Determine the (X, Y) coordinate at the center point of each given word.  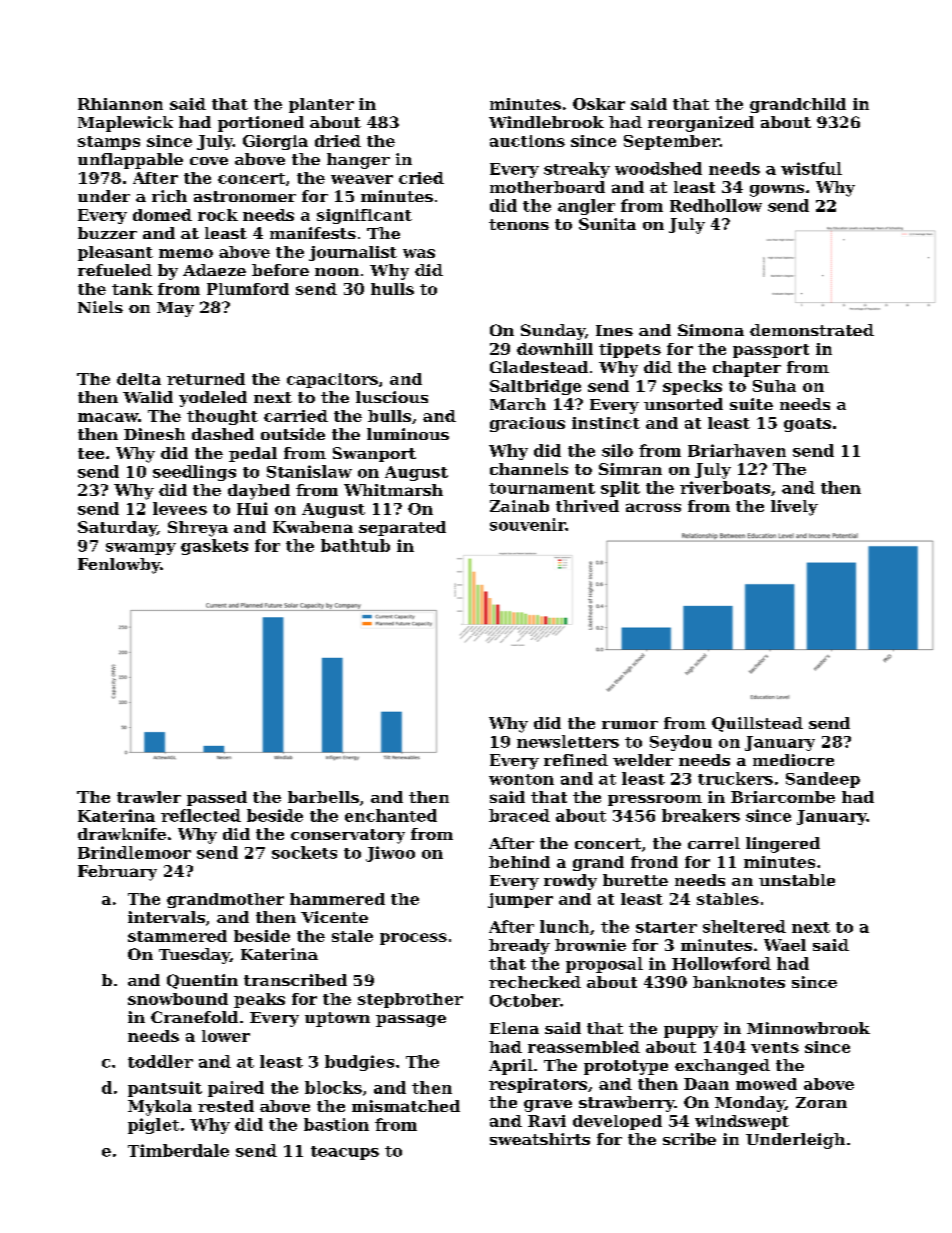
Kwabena (313, 527)
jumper (520, 900)
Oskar (599, 104)
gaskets (214, 547)
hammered (337, 899)
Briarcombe (783, 797)
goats (807, 425)
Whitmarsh (393, 490)
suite (751, 404)
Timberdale (178, 1150)
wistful (811, 168)
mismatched (406, 1106)
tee (91, 453)
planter (321, 105)
